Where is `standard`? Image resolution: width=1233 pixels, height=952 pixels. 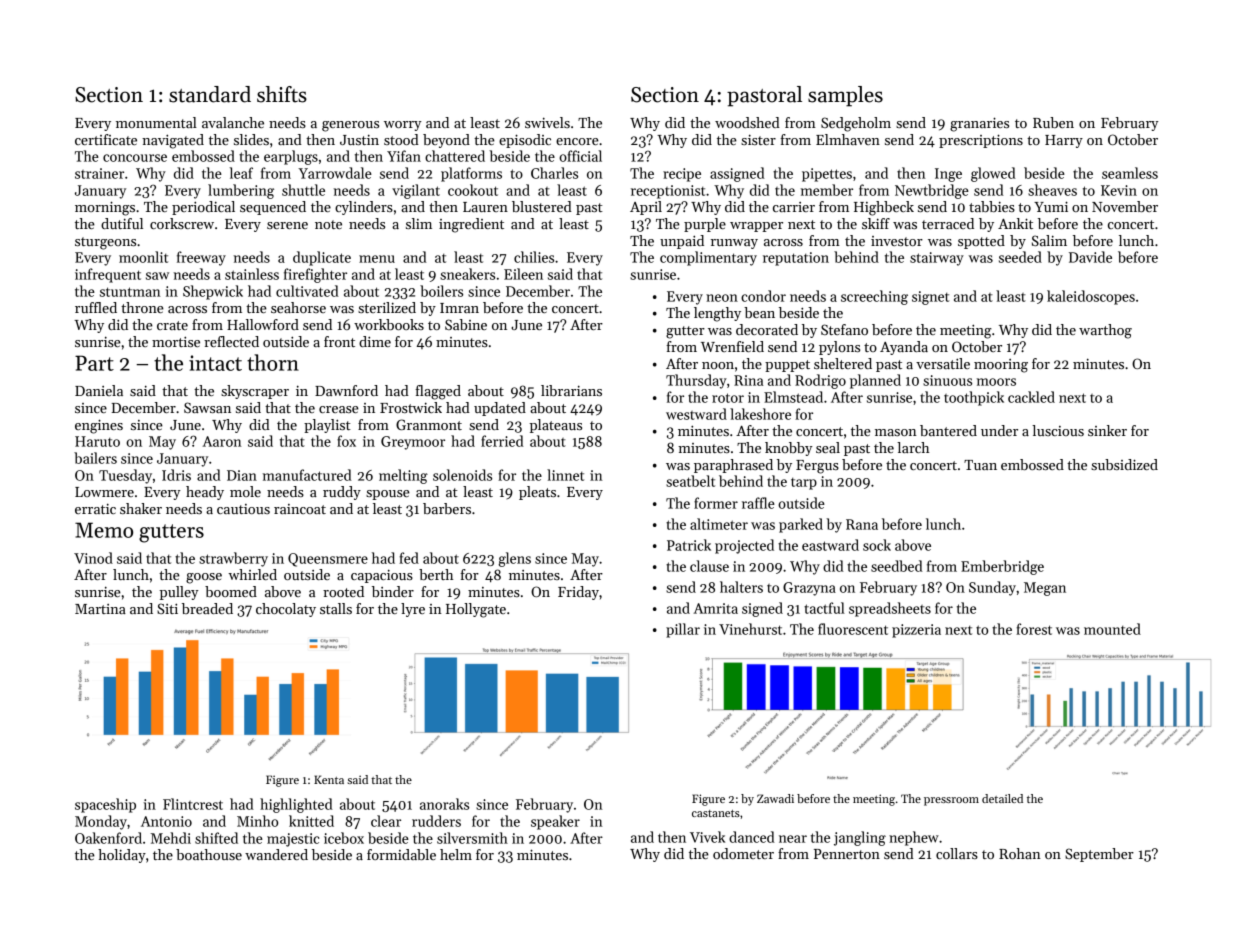 standard is located at coordinates (210, 94).
